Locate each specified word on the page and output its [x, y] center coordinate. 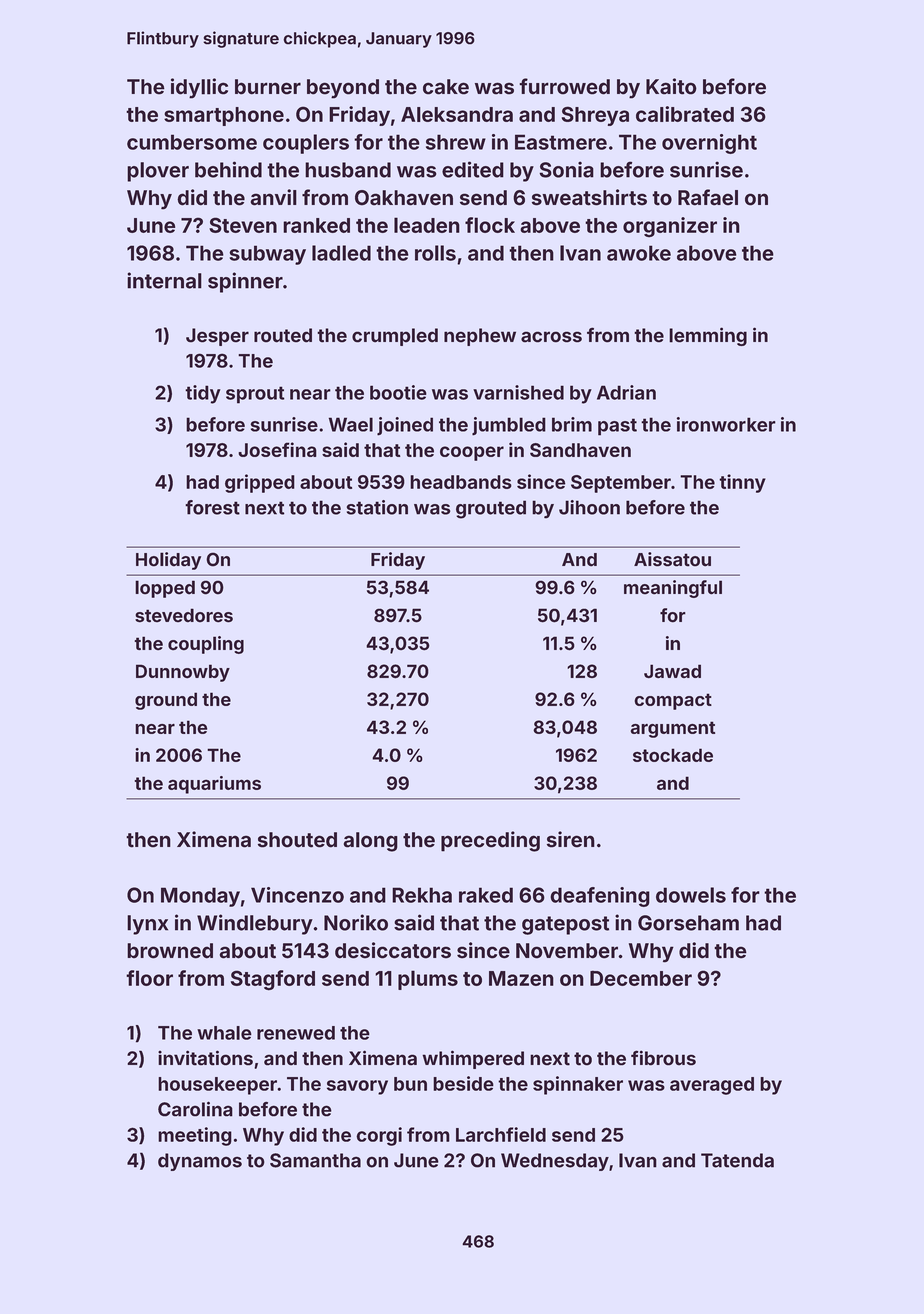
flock [490, 225]
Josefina [277, 449]
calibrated [685, 114]
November [567, 951]
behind [228, 169]
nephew [480, 337]
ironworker [726, 424]
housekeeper [217, 1086]
